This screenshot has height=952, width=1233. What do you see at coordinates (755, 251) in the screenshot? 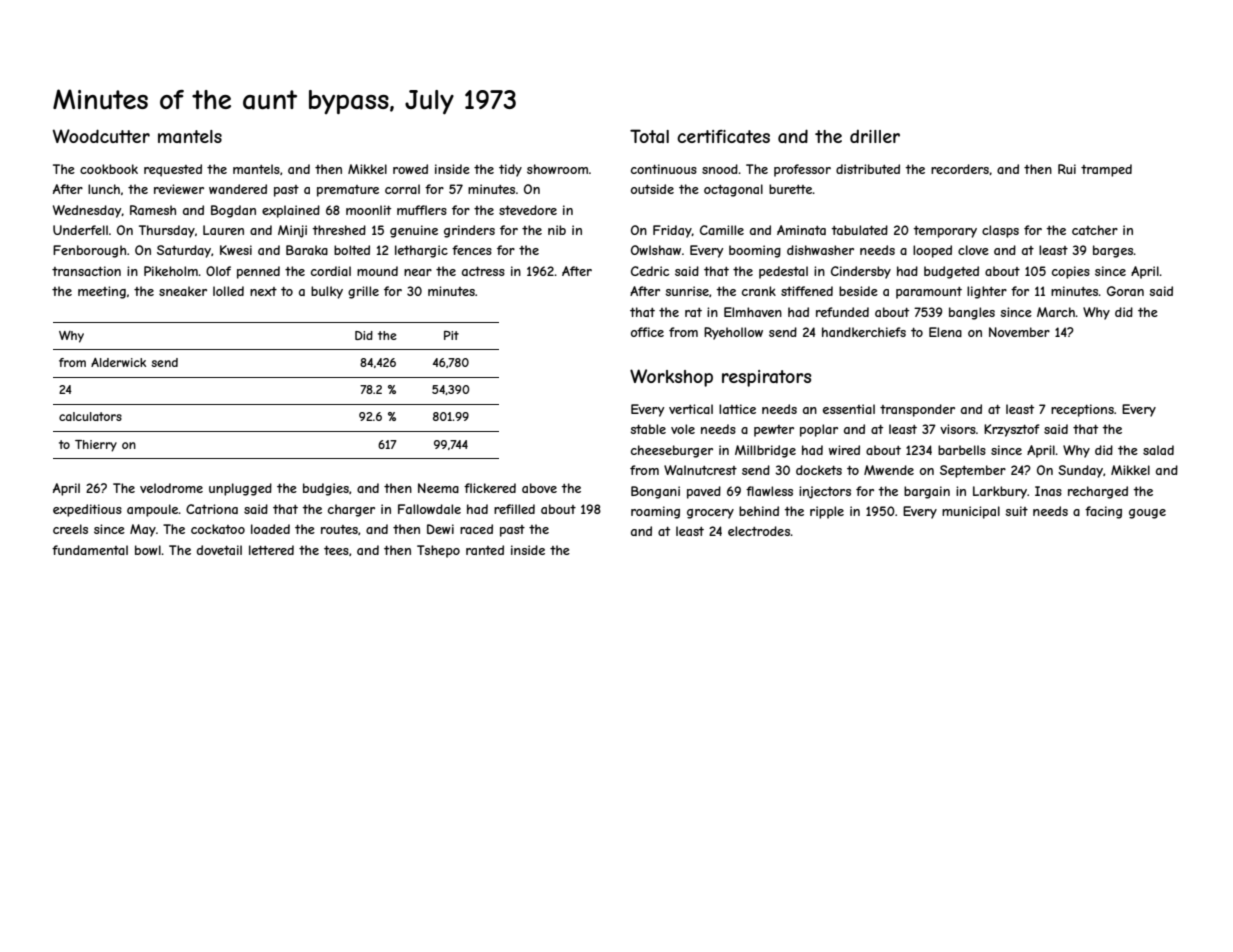
I see `booming` at bounding box center [755, 251].
